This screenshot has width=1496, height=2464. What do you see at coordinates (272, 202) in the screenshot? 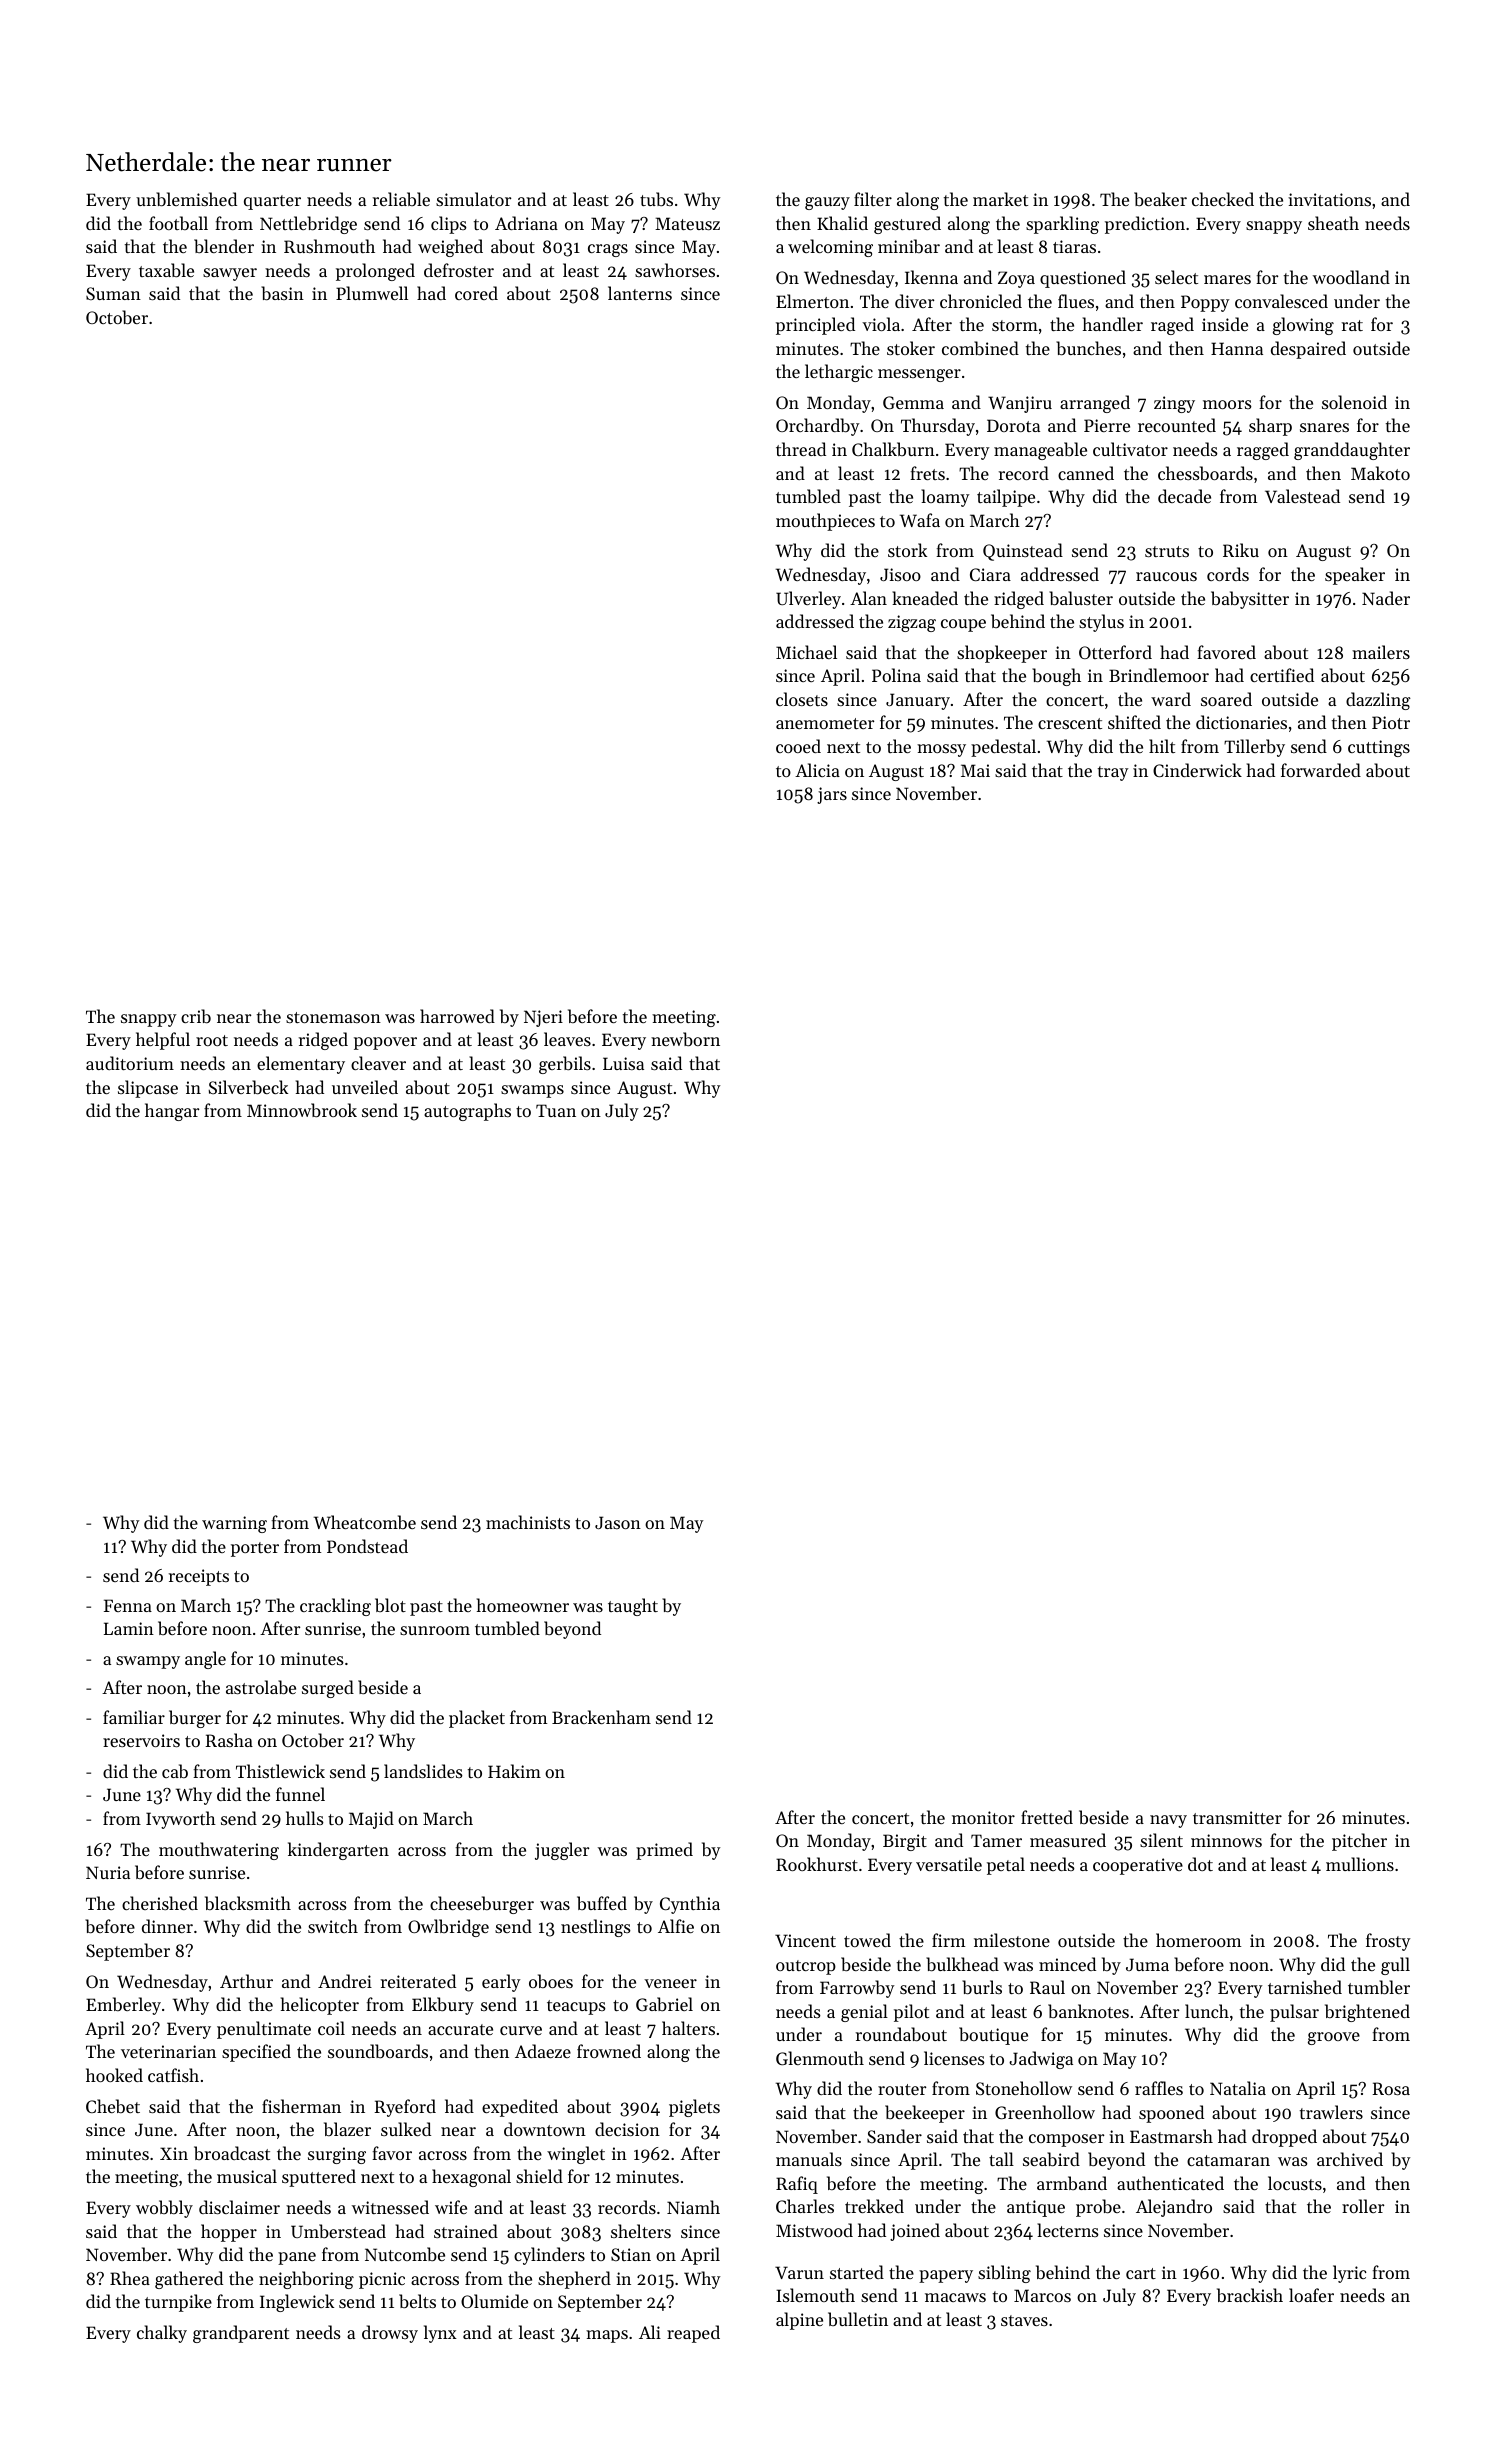
I see `quarter` at bounding box center [272, 202].
